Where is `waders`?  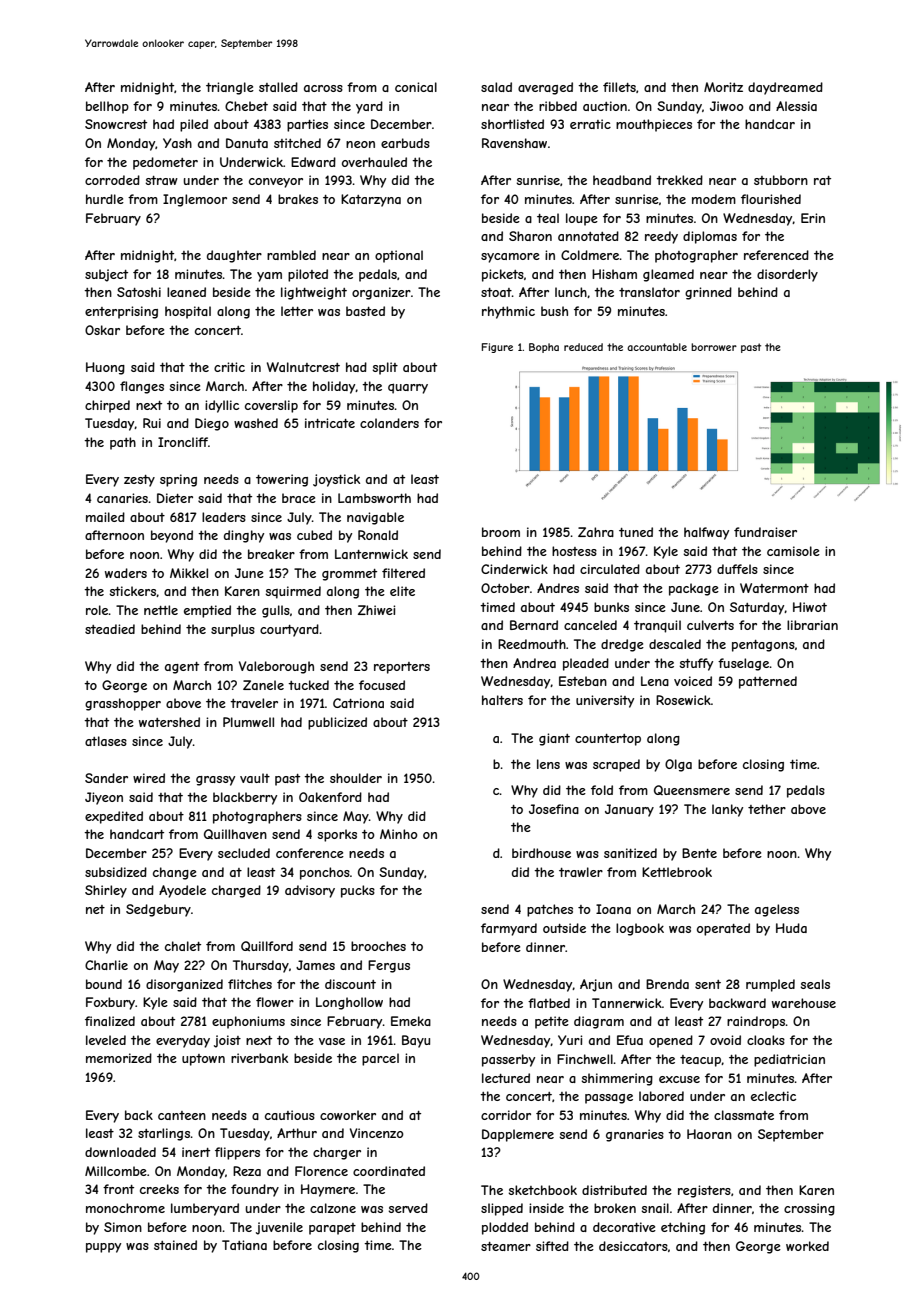
waders is located at coordinates (126, 573).
